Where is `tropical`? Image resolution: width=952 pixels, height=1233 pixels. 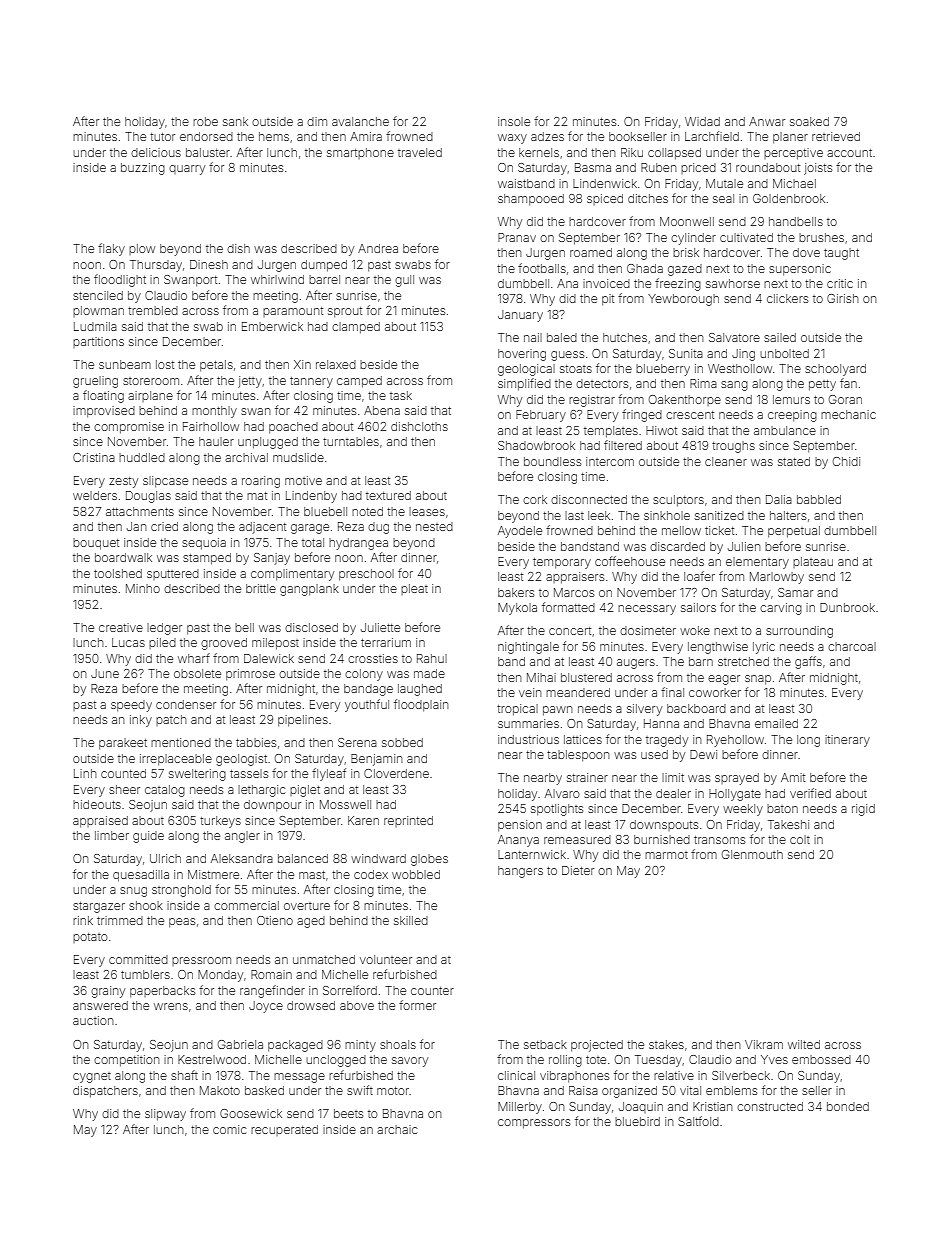 tropical is located at coordinates (517, 710).
